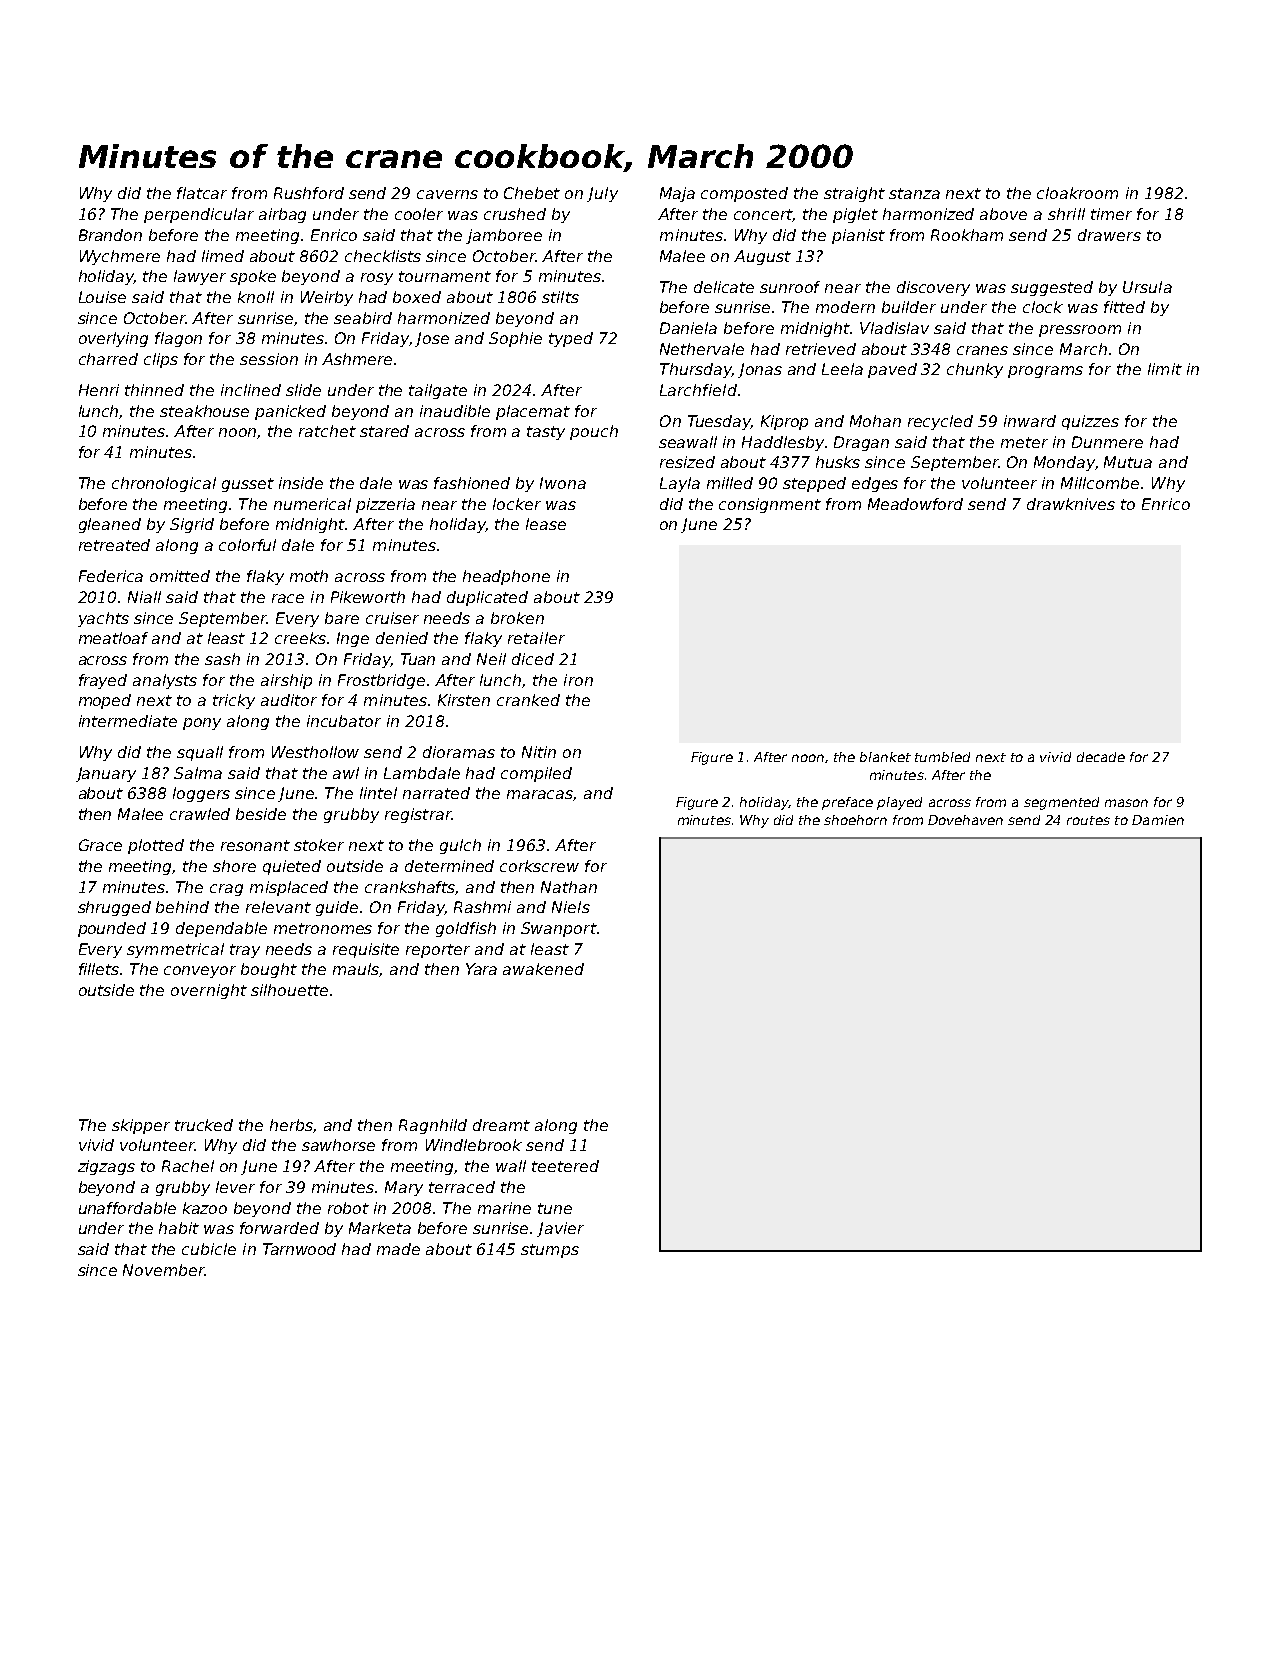 This screenshot has height=1655, width=1279. Describe the element at coordinates (111, 576) in the screenshot. I see `Federica` at that location.
